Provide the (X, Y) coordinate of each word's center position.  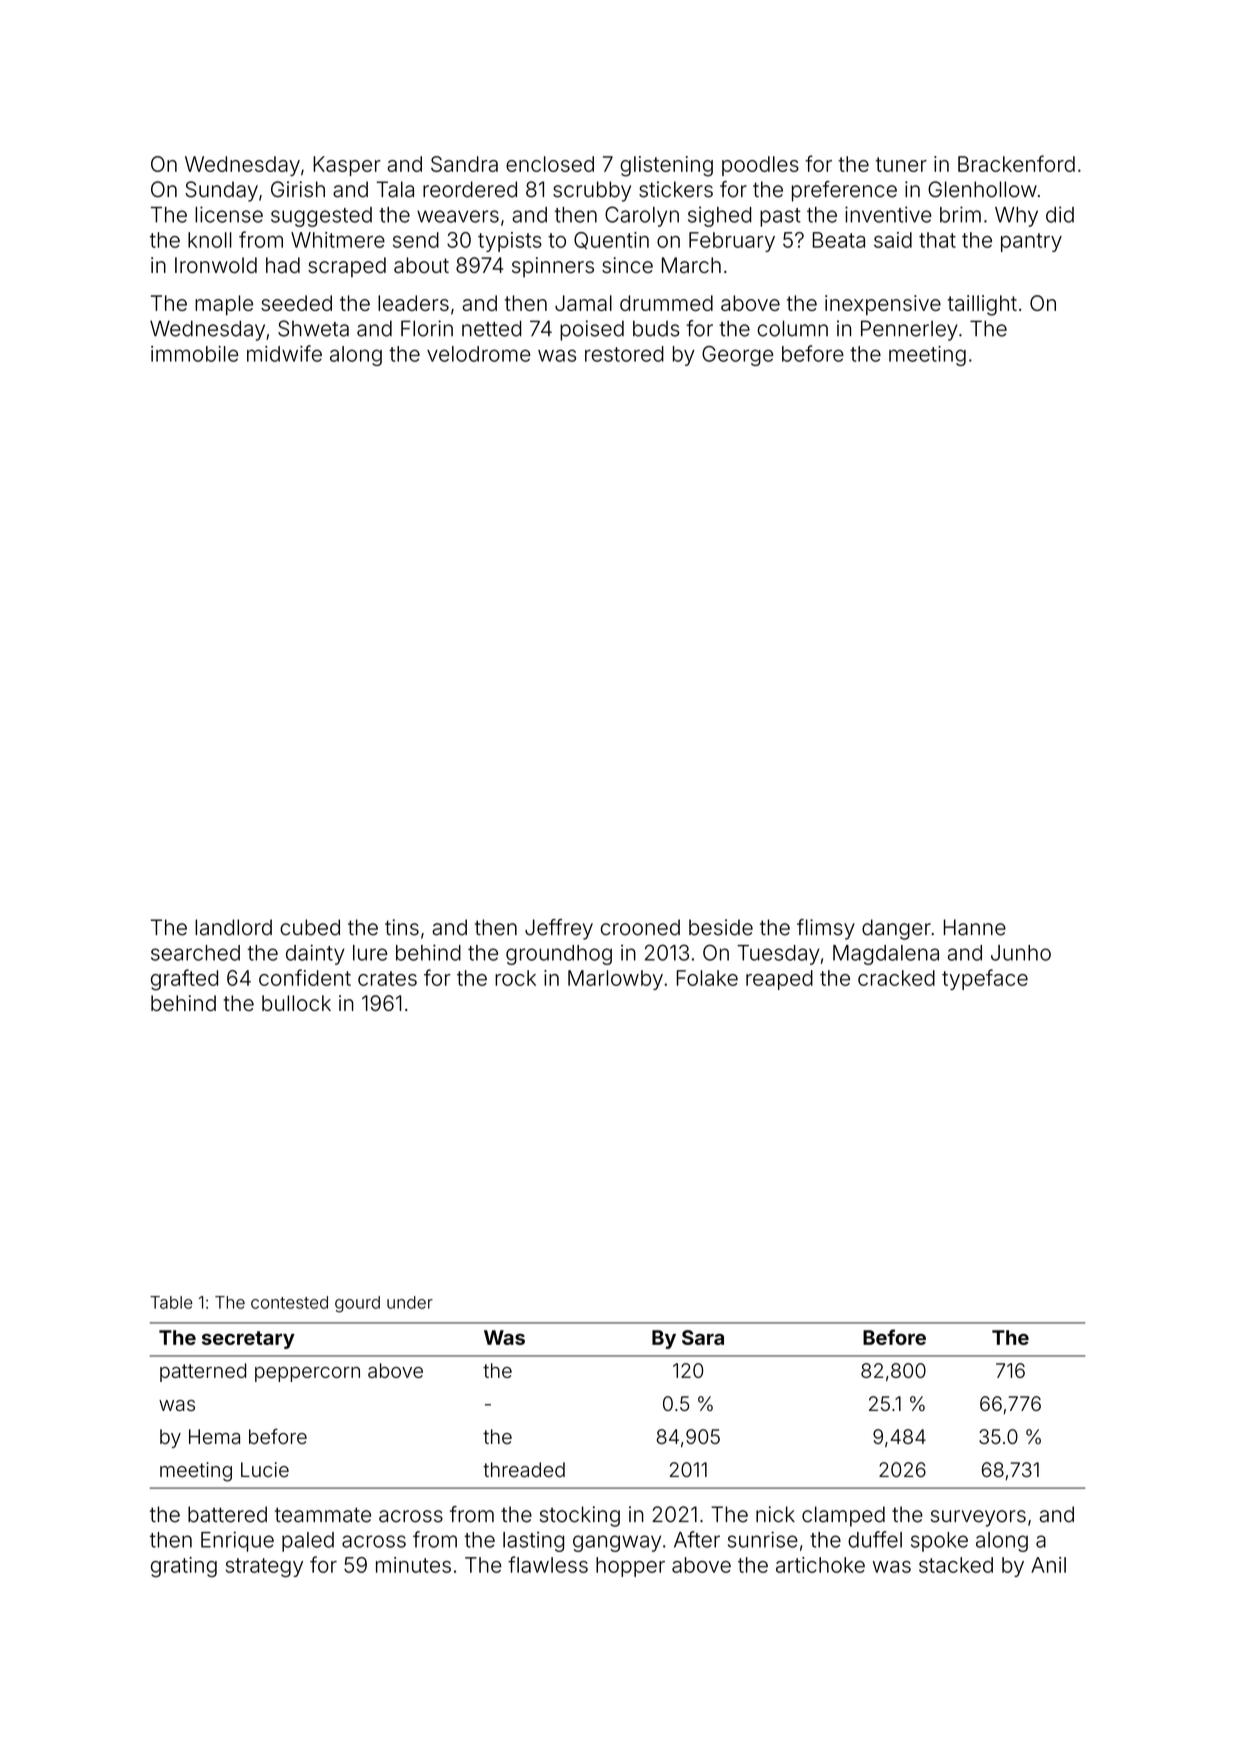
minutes (413, 1565)
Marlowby (615, 980)
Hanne (975, 927)
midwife (284, 353)
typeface (985, 979)
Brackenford (1016, 163)
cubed (310, 927)
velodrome (479, 354)
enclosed (550, 164)
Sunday (221, 191)
